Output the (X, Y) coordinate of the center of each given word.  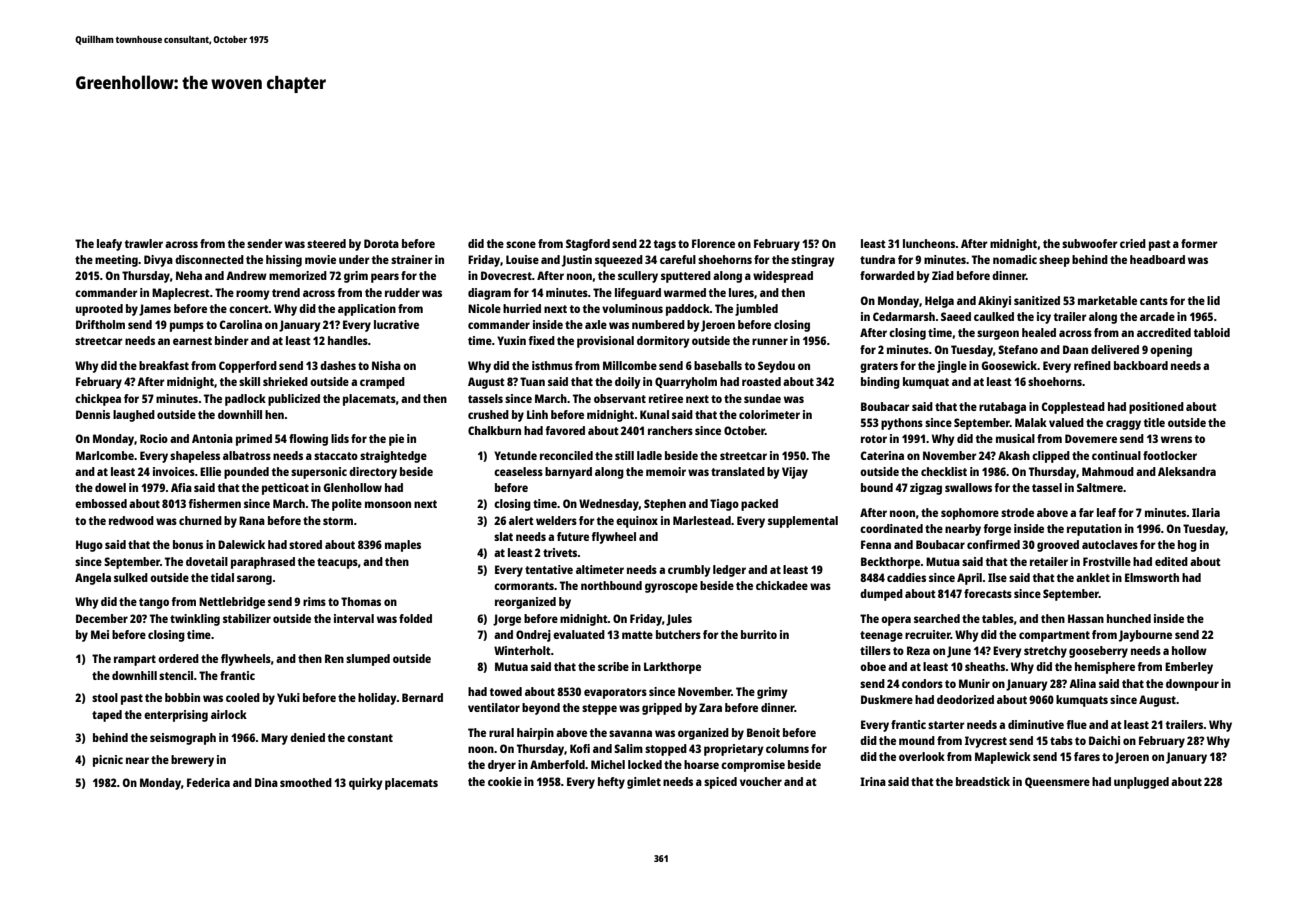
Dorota (381, 243)
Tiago (724, 505)
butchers (678, 634)
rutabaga (1002, 408)
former (1199, 243)
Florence (713, 243)
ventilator (494, 707)
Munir (974, 683)
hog (1187, 546)
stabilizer (247, 618)
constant (370, 738)
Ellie (210, 471)
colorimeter (769, 414)
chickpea (98, 400)
